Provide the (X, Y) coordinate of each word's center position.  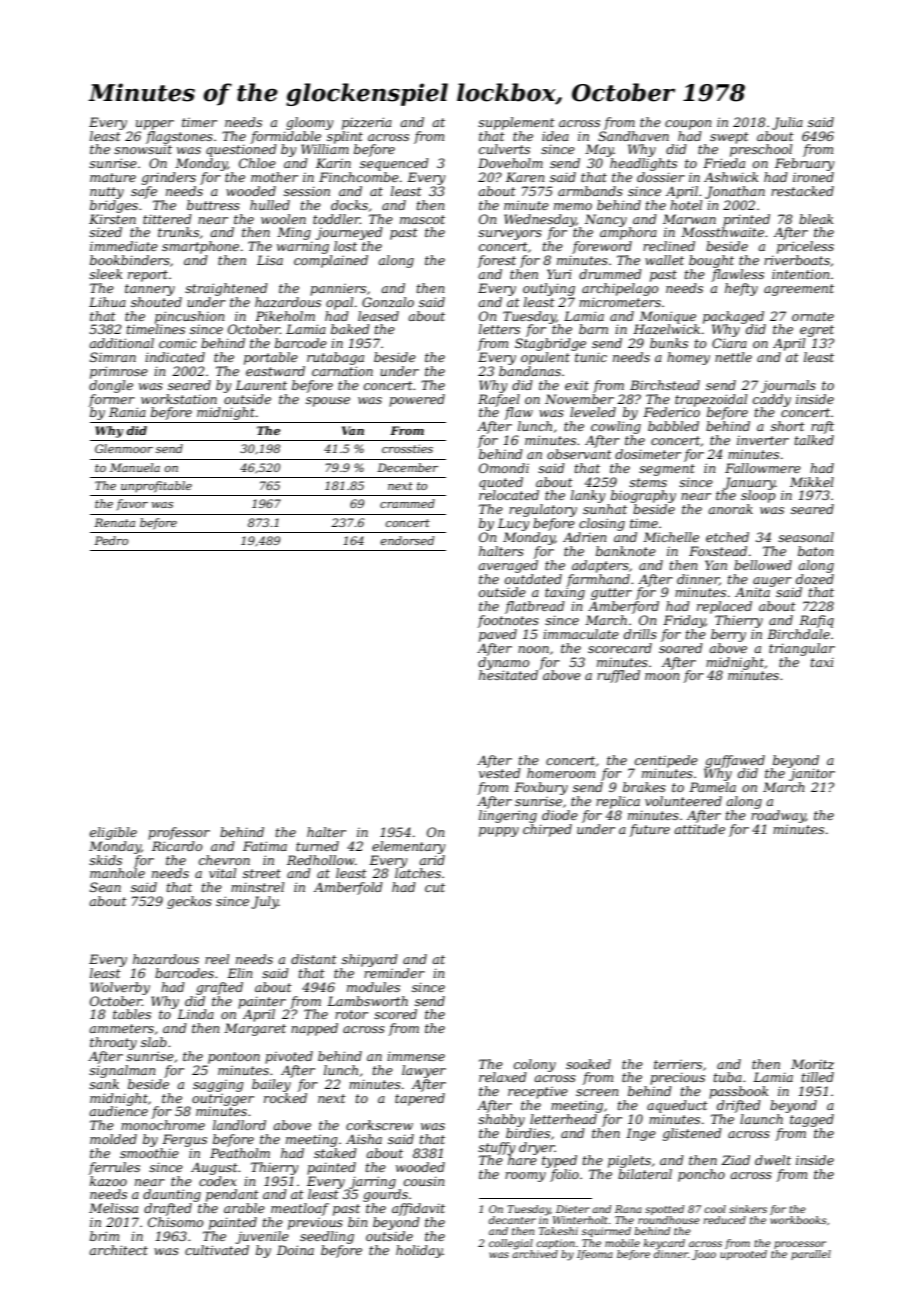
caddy (772, 400)
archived (535, 1253)
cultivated (217, 1250)
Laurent (261, 385)
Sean (105, 887)
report (148, 276)
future (649, 830)
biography (643, 496)
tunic (591, 357)
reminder (394, 973)
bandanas (530, 371)
